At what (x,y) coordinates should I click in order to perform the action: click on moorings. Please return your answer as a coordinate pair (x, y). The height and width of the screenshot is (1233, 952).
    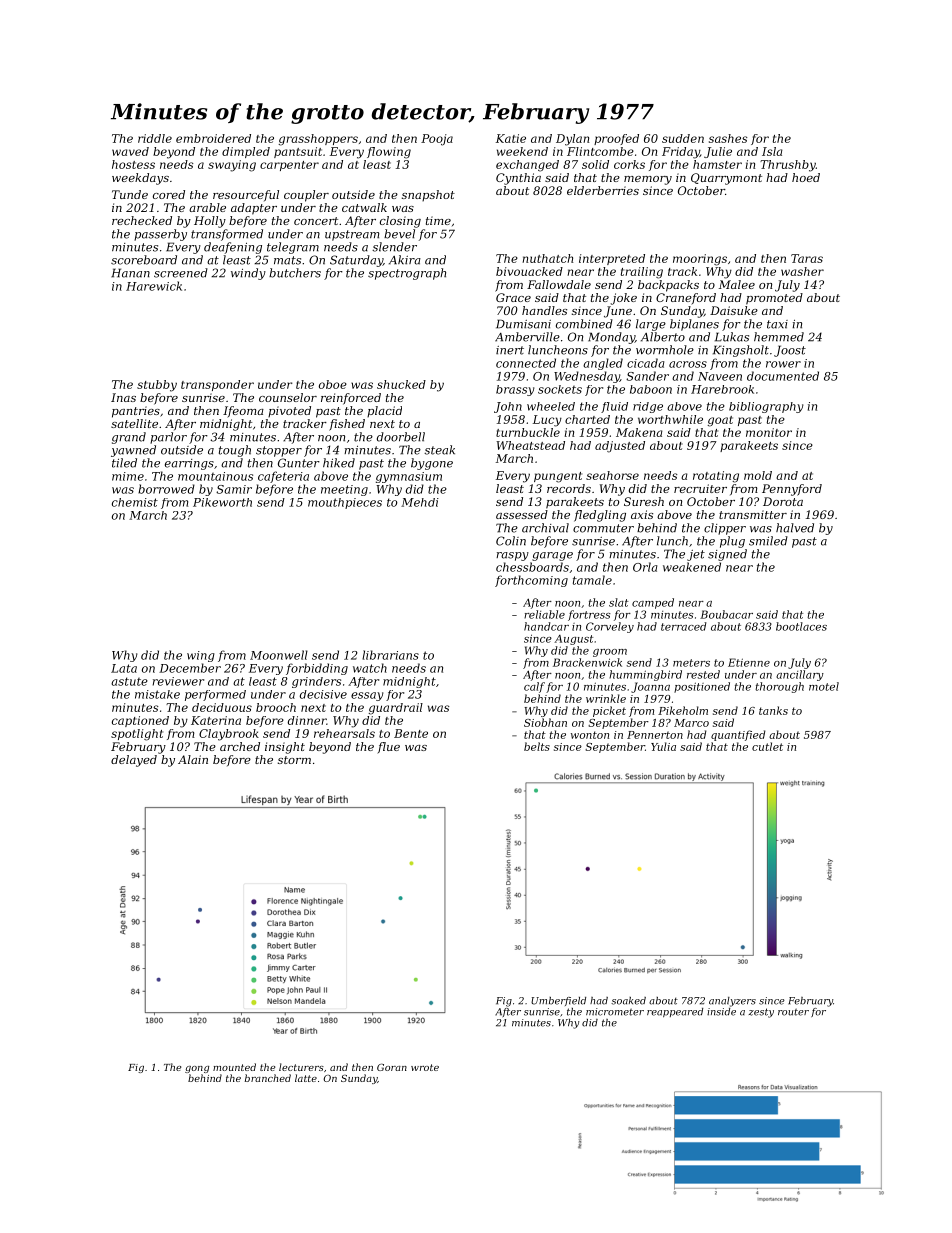
    Looking at the image, I should click on (700, 260).
